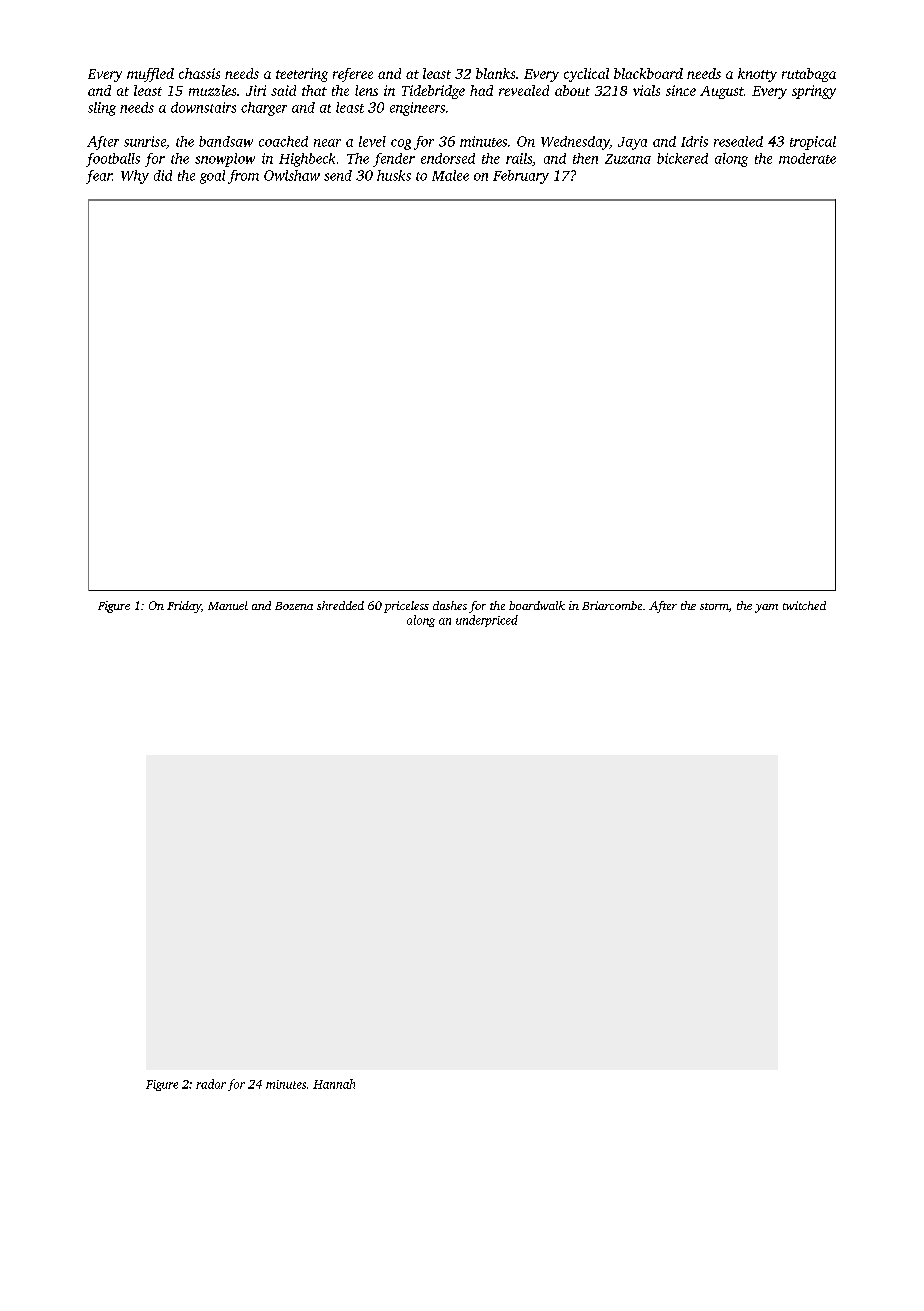 The image size is (924, 1311). Describe the element at coordinates (714, 606) in the document. I see `storm` at that location.
